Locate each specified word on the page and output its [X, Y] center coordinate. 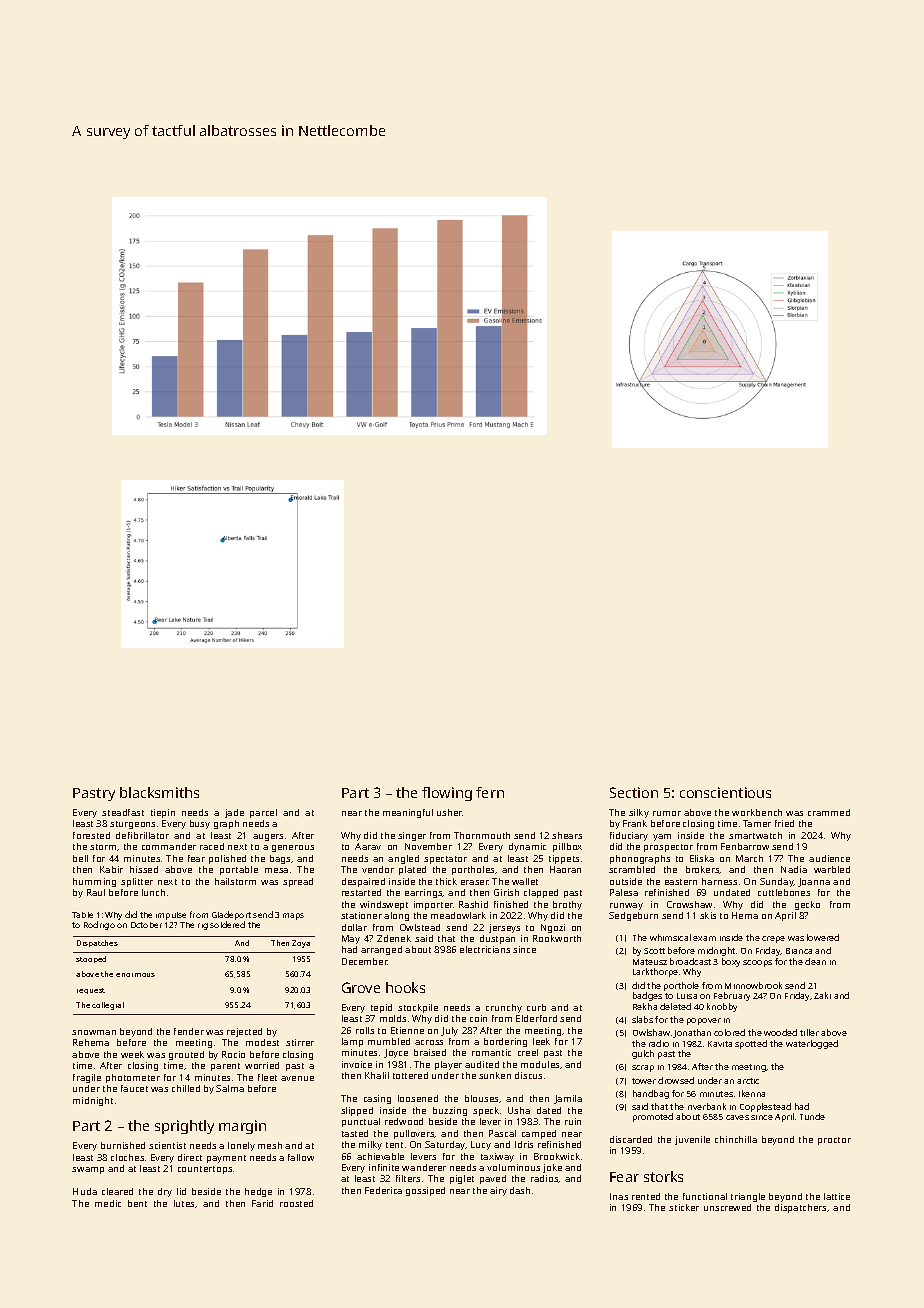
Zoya [301, 944]
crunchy [504, 1008]
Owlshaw [651, 1032]
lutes [185, 1204]
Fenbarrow [745, 846]
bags [280, 859]
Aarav [368, 846]
